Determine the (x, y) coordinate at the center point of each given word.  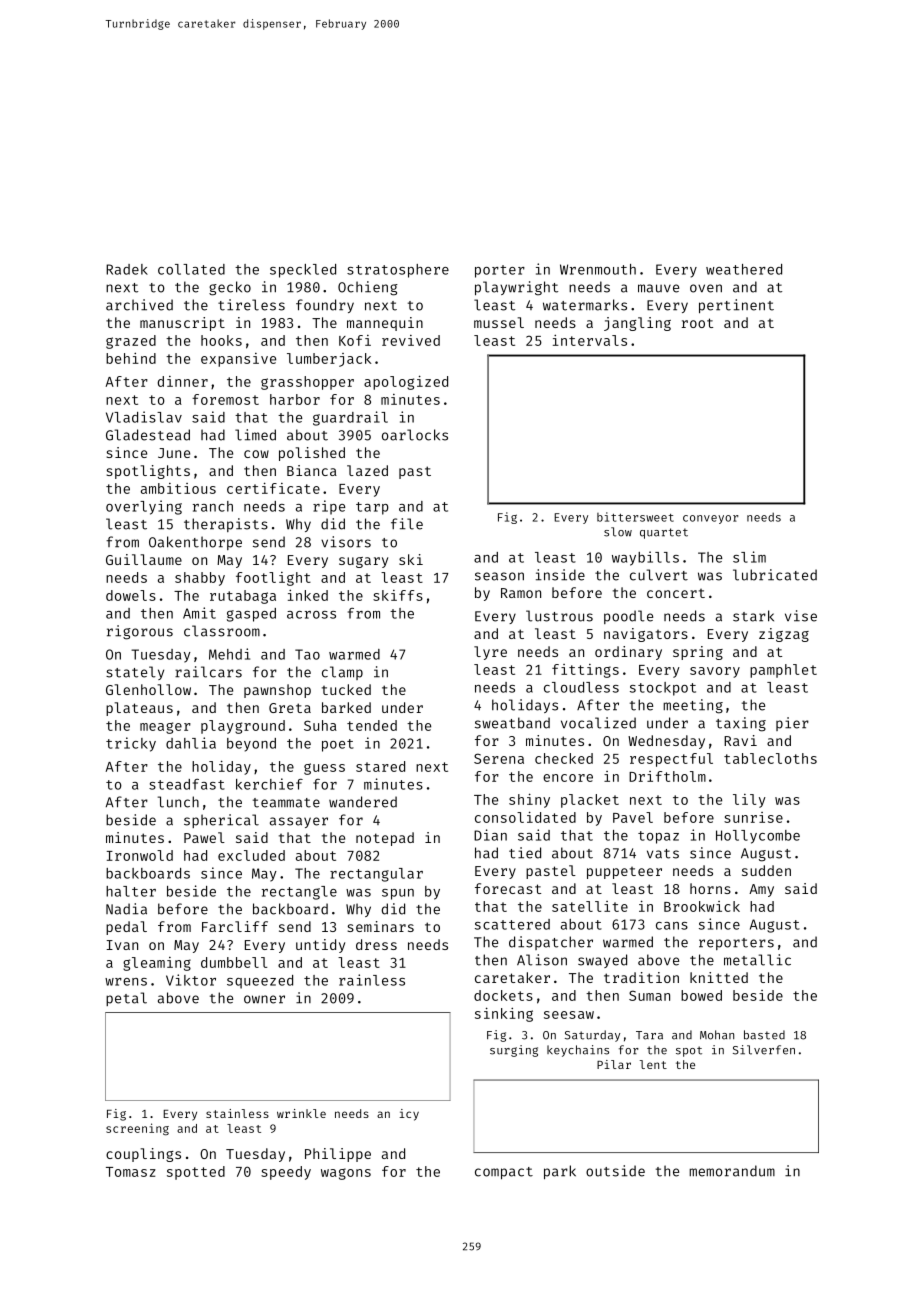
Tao (307, 654)
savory (715, 672)
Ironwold (140, 855)
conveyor (710, 519)
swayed (602, 961)
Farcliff (235, 926)
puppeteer (624, 873)
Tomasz (131, 1172)
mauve (658, 288)
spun (398, 894)
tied (525, 853)
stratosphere (398, 271)
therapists (226, 525)
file (407, 524)
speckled (303, 271)
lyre (490, 653)
